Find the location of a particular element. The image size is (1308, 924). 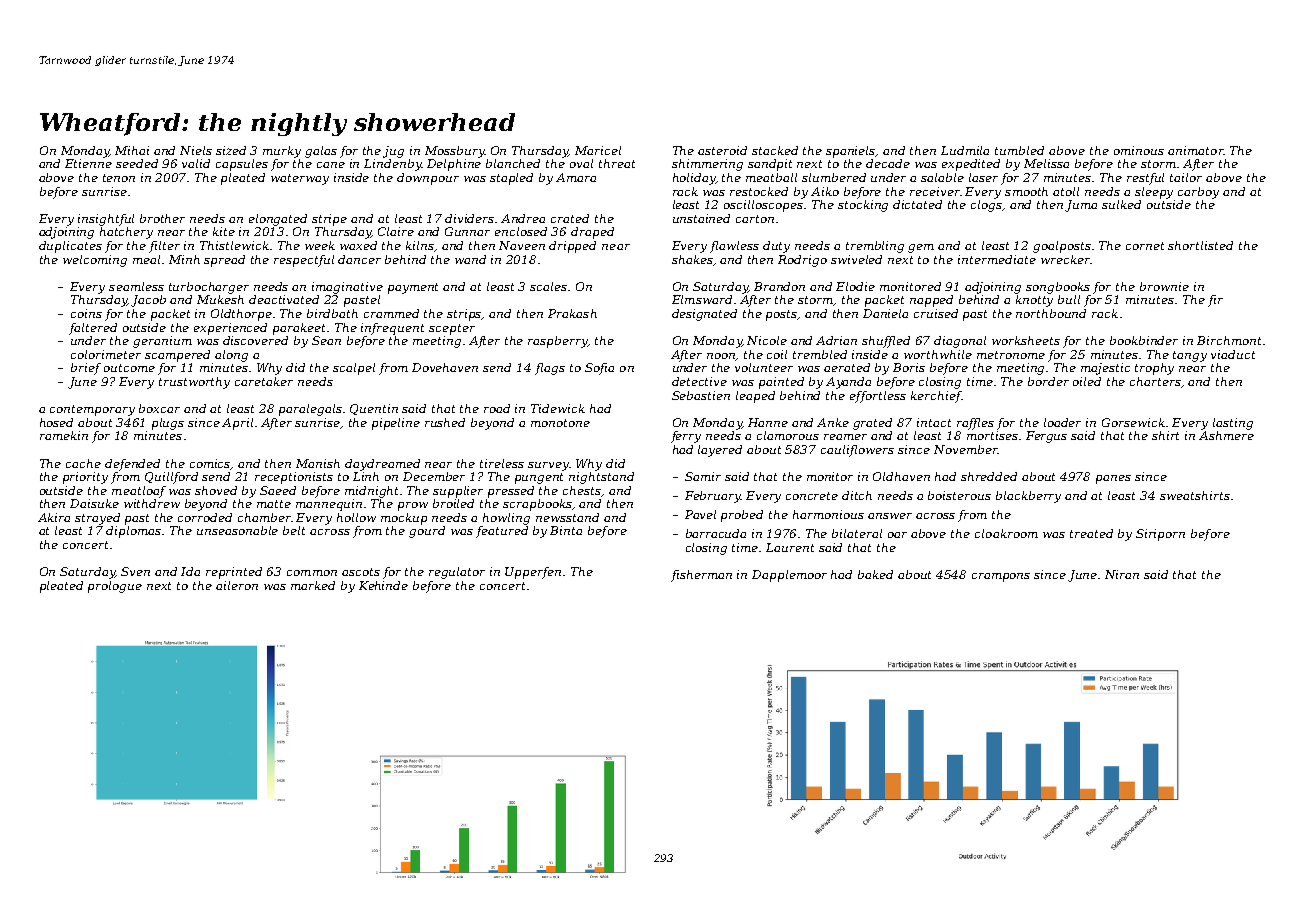

Quillford is located at coordinates (171, 478).
